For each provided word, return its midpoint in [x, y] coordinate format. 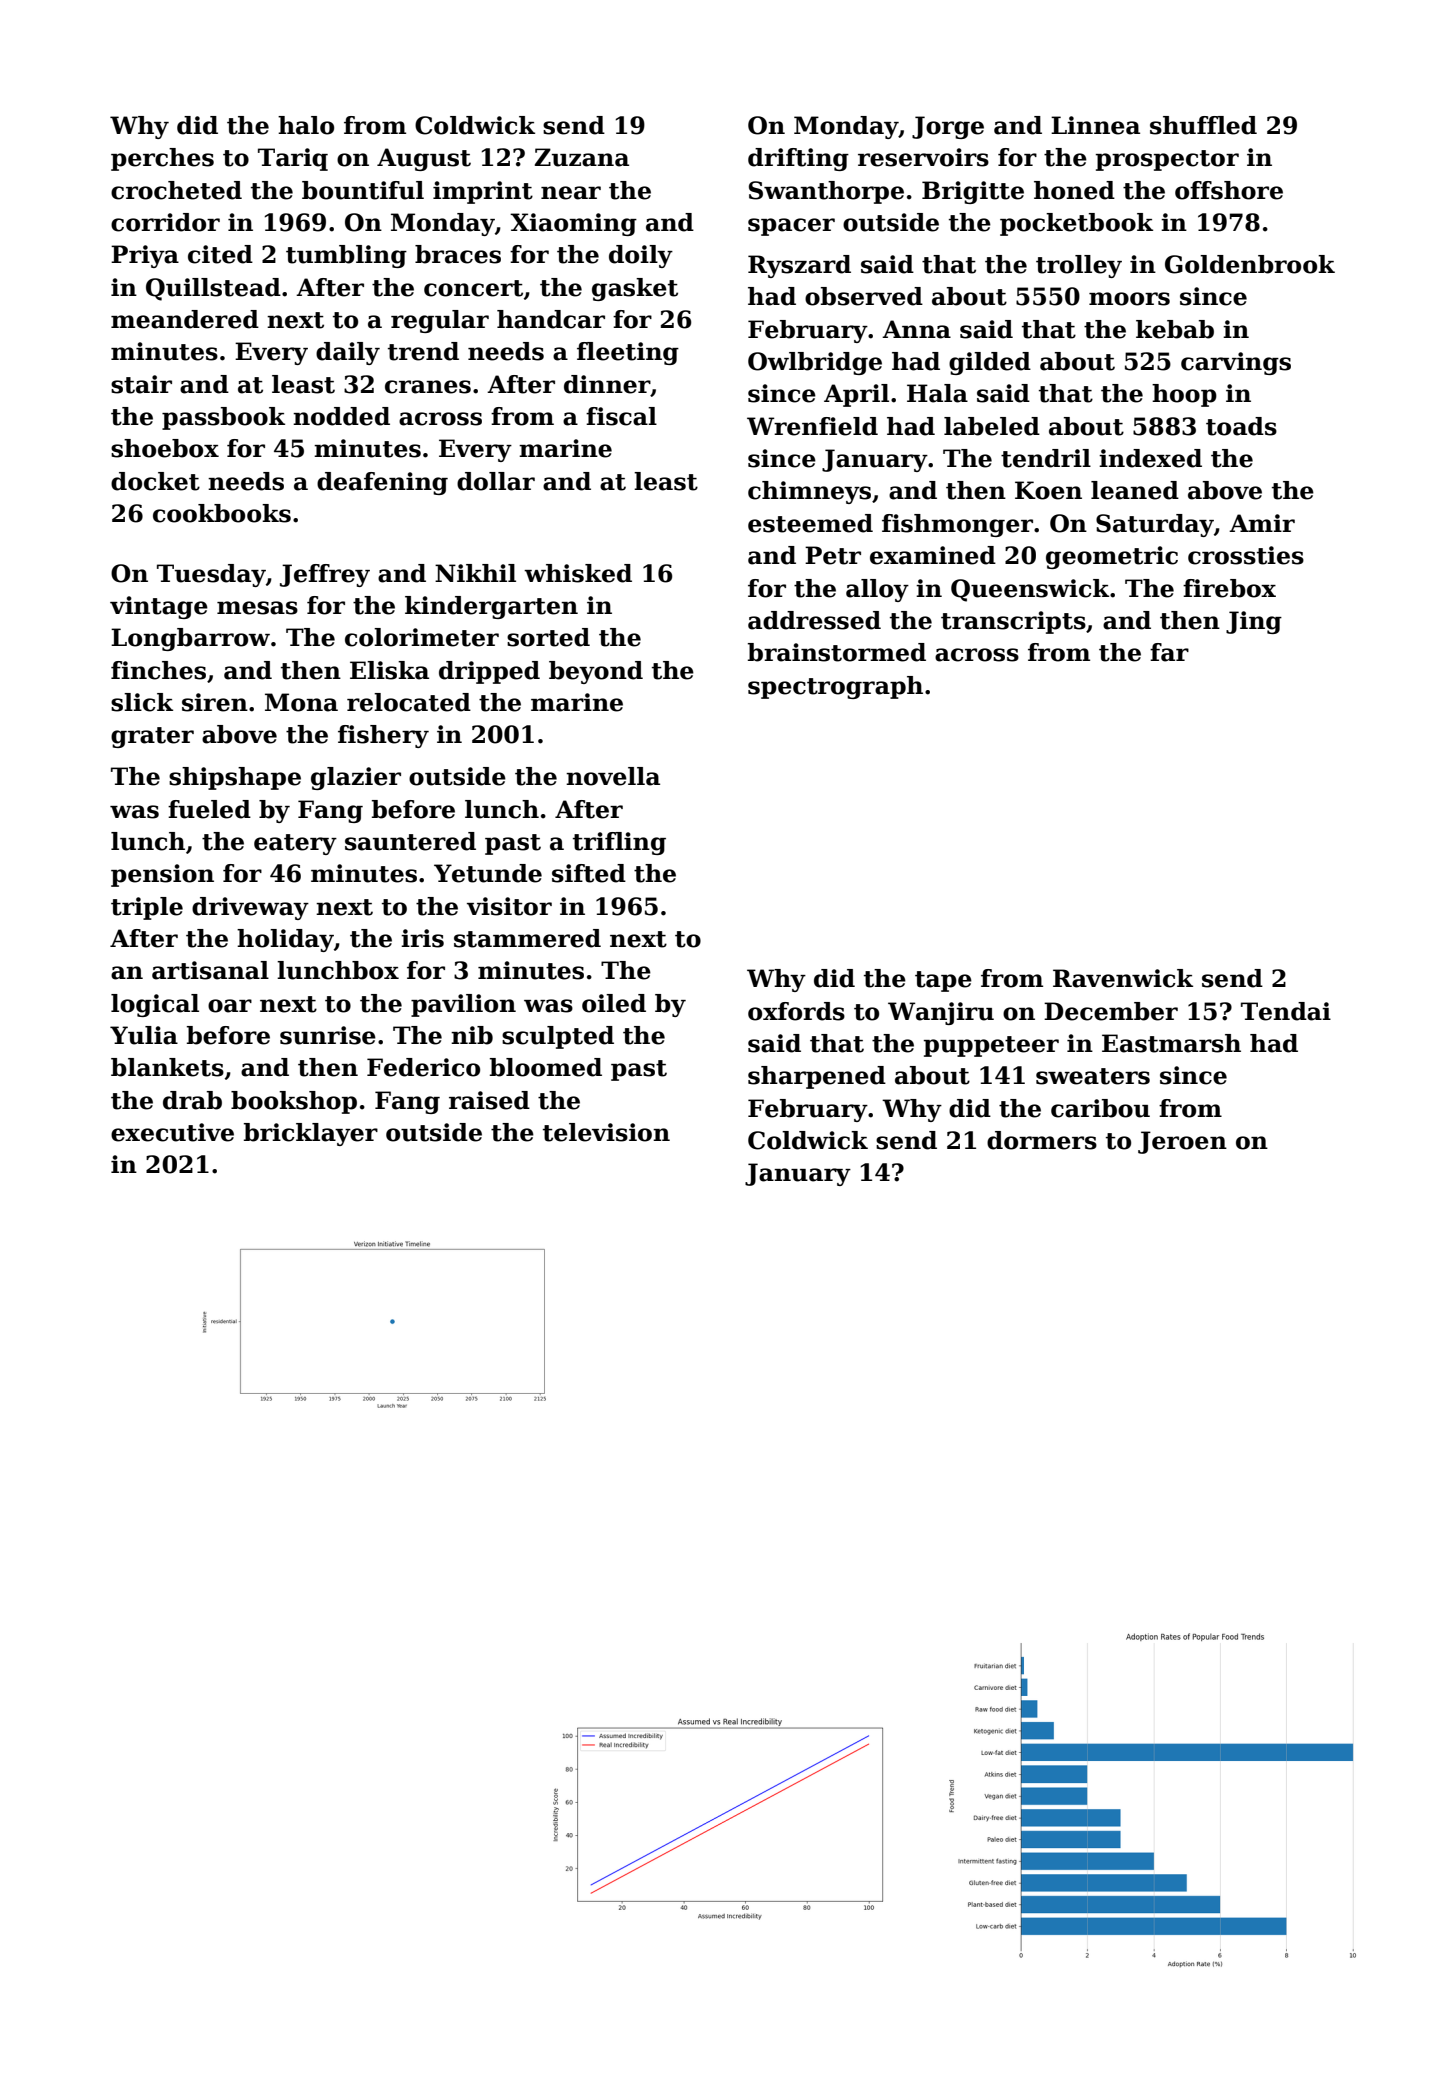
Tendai [1286, 1011]
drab [192, 1100]
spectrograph [835, 687]
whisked [578, 573]
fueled [209, 809]
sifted [589, 873]
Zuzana [582, 157]
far [1169, 652]
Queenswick [1030, 590]
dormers [1042, 1140]
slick [142, 702]
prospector [1167, 160]
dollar [496, 481]
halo [306, 125]
